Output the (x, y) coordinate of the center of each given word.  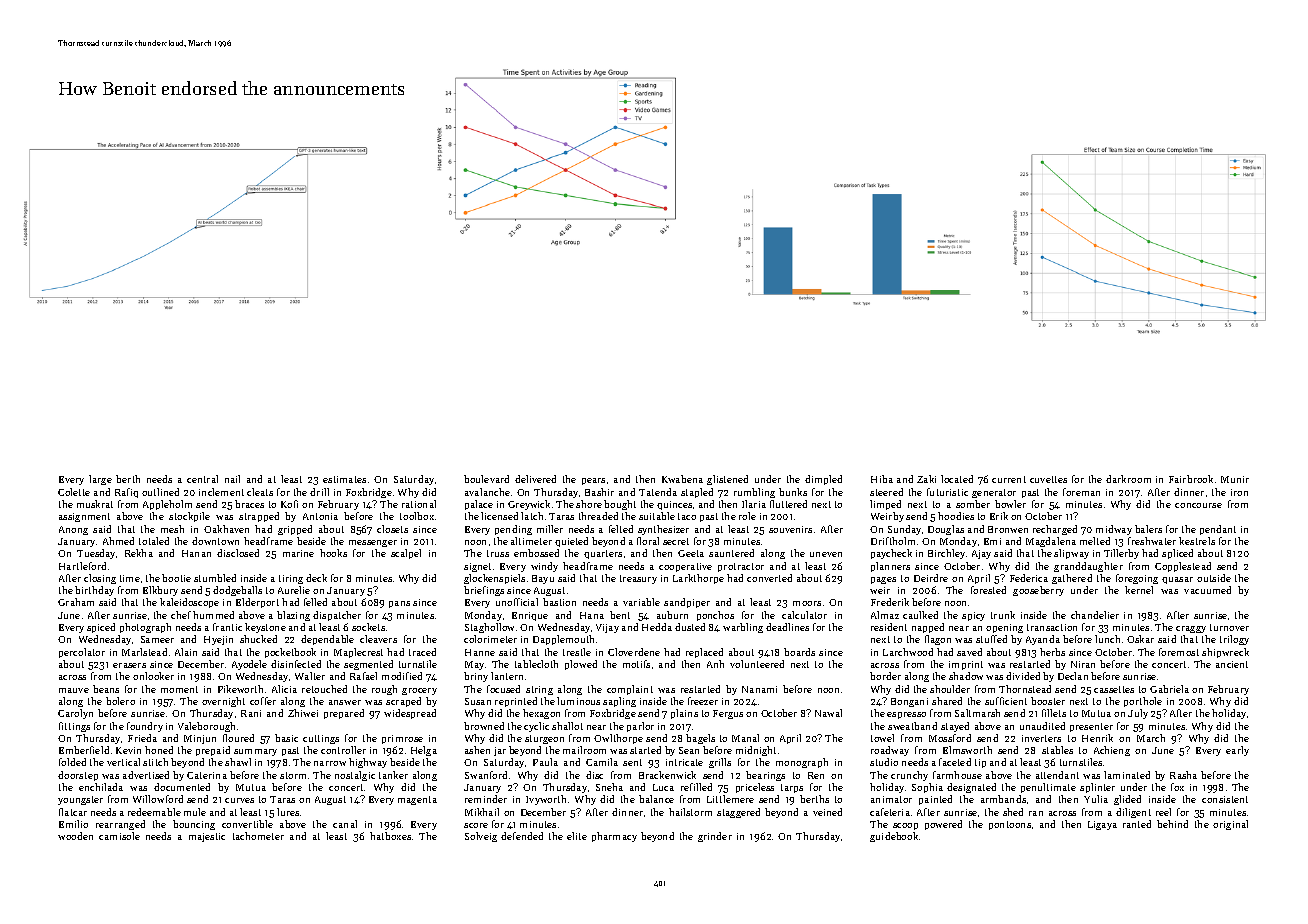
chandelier (1095, 615)
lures (288, 812)
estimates (344, 479)
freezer (703, 701)
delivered (535, 479)
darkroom (1128, 479)
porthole (1143, 702)
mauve (74, 690)
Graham (76, 602)
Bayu (543, 579)
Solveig (481, 837)
